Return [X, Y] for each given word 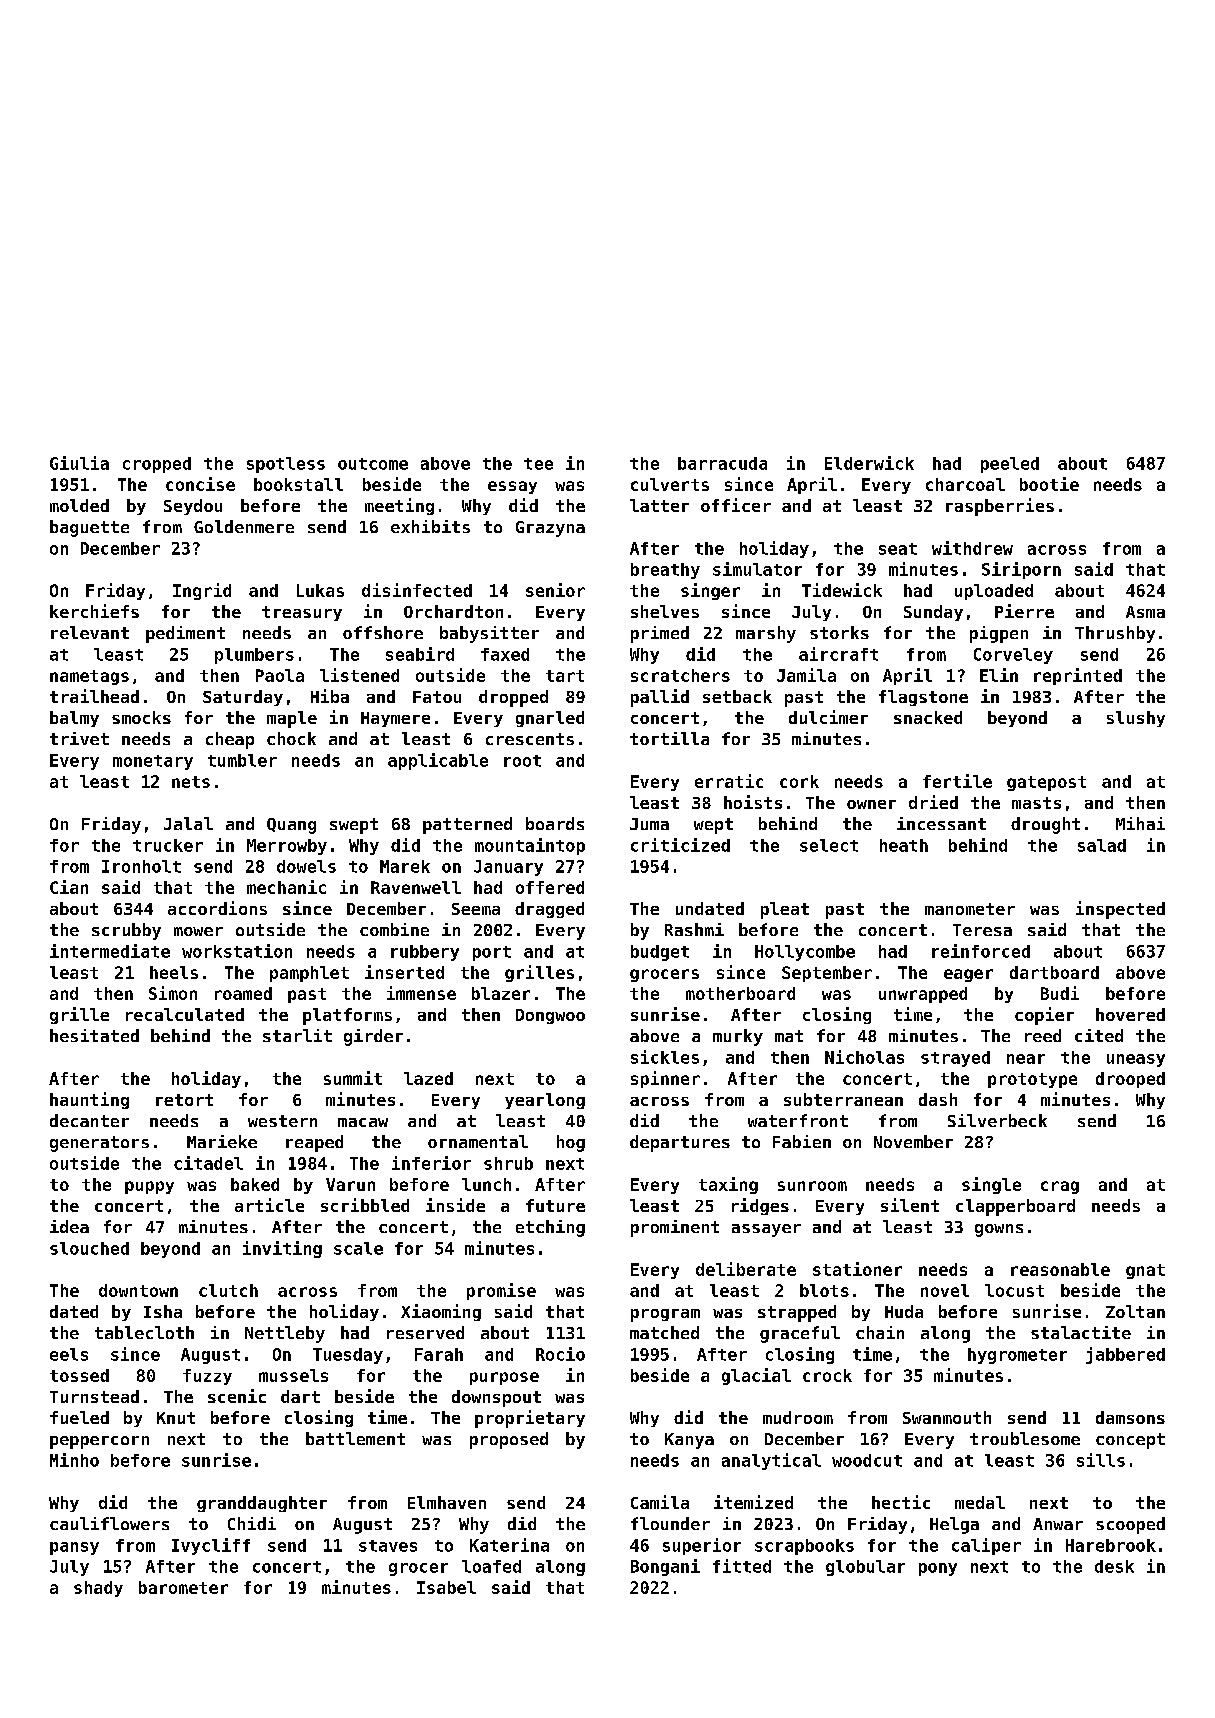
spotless [286, 465]
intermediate [110, 951]
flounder [670, 1523]
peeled [1010, 465]
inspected [1120, 910]
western [282, 1121]
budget [660, 953]
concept [1130, 1441]
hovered [1130, 1014]
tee [538, 464]
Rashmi [694, 929]
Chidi [252, 1523]
